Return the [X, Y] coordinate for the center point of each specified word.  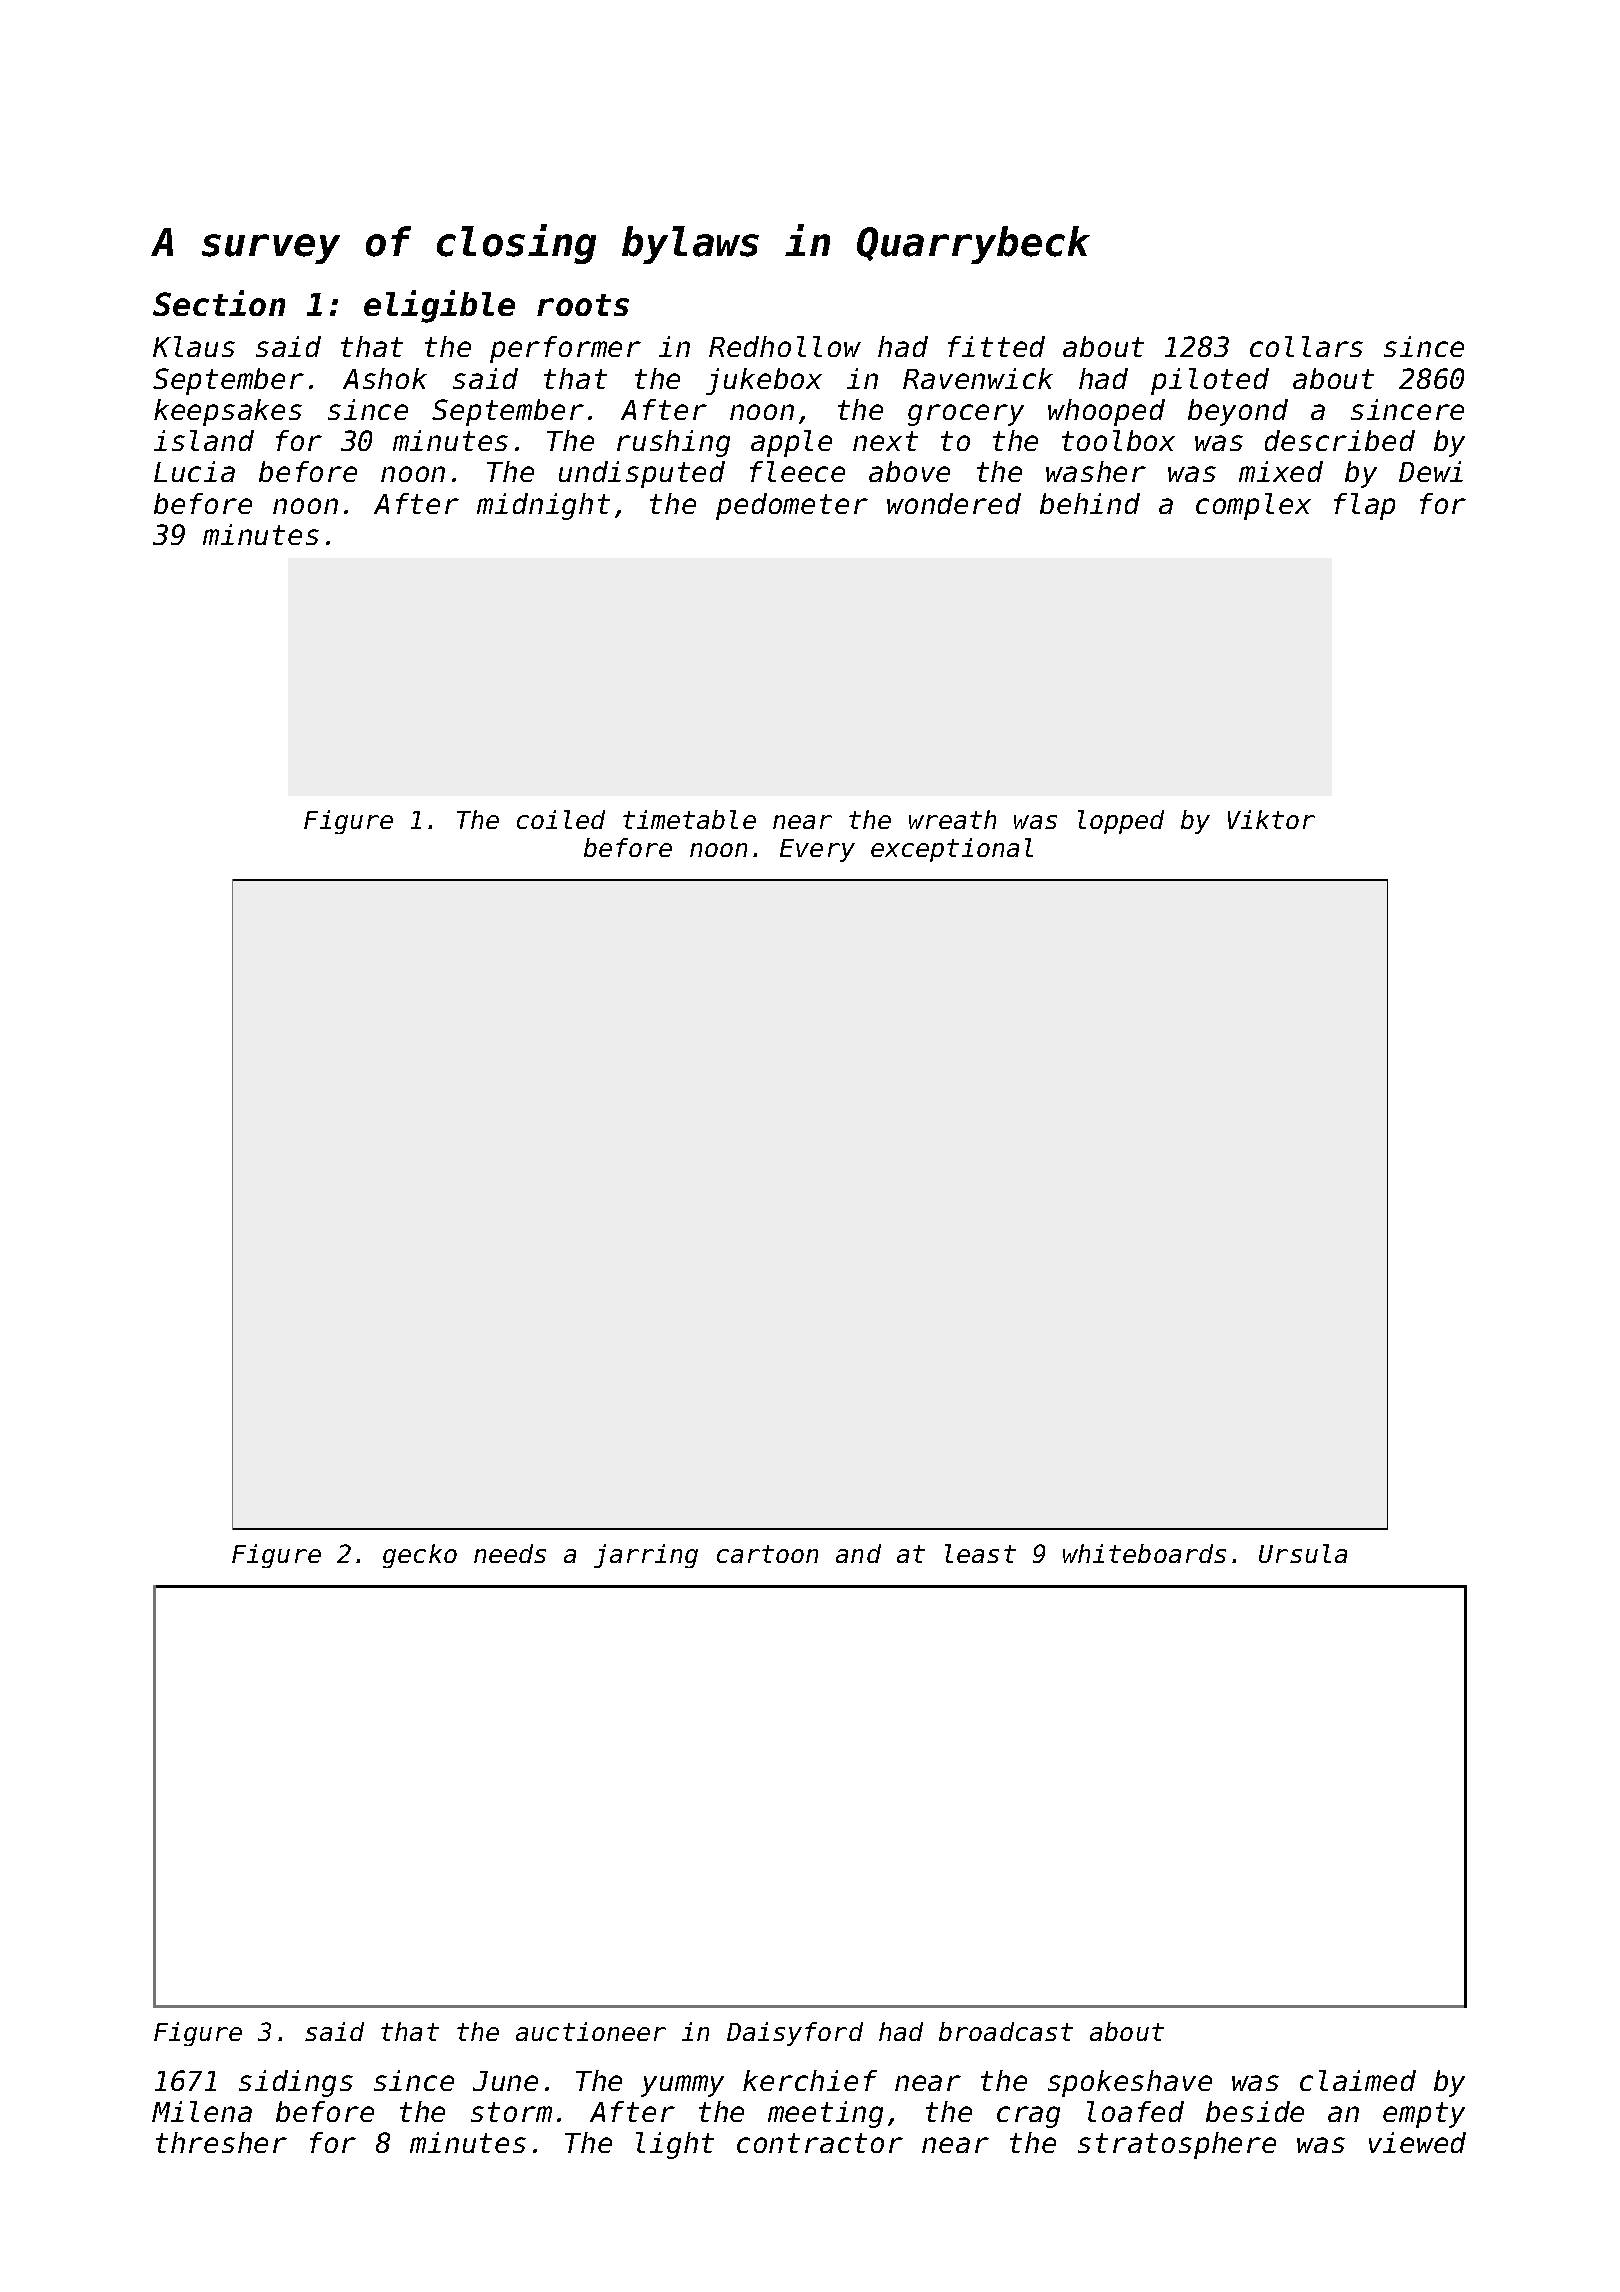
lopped [1121, 822]
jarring [646, 1556]
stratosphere [1177, 2145]
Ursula [1303, 1553]
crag [1028, 2117]
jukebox [764, 381]
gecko [420, 1556]
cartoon [767, 1554]
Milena [202, 2111]
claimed [1358, 2080]
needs [510, 1553]
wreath [952, 819]
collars [1306, 346]
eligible [439, 306]
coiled [561, 819]
